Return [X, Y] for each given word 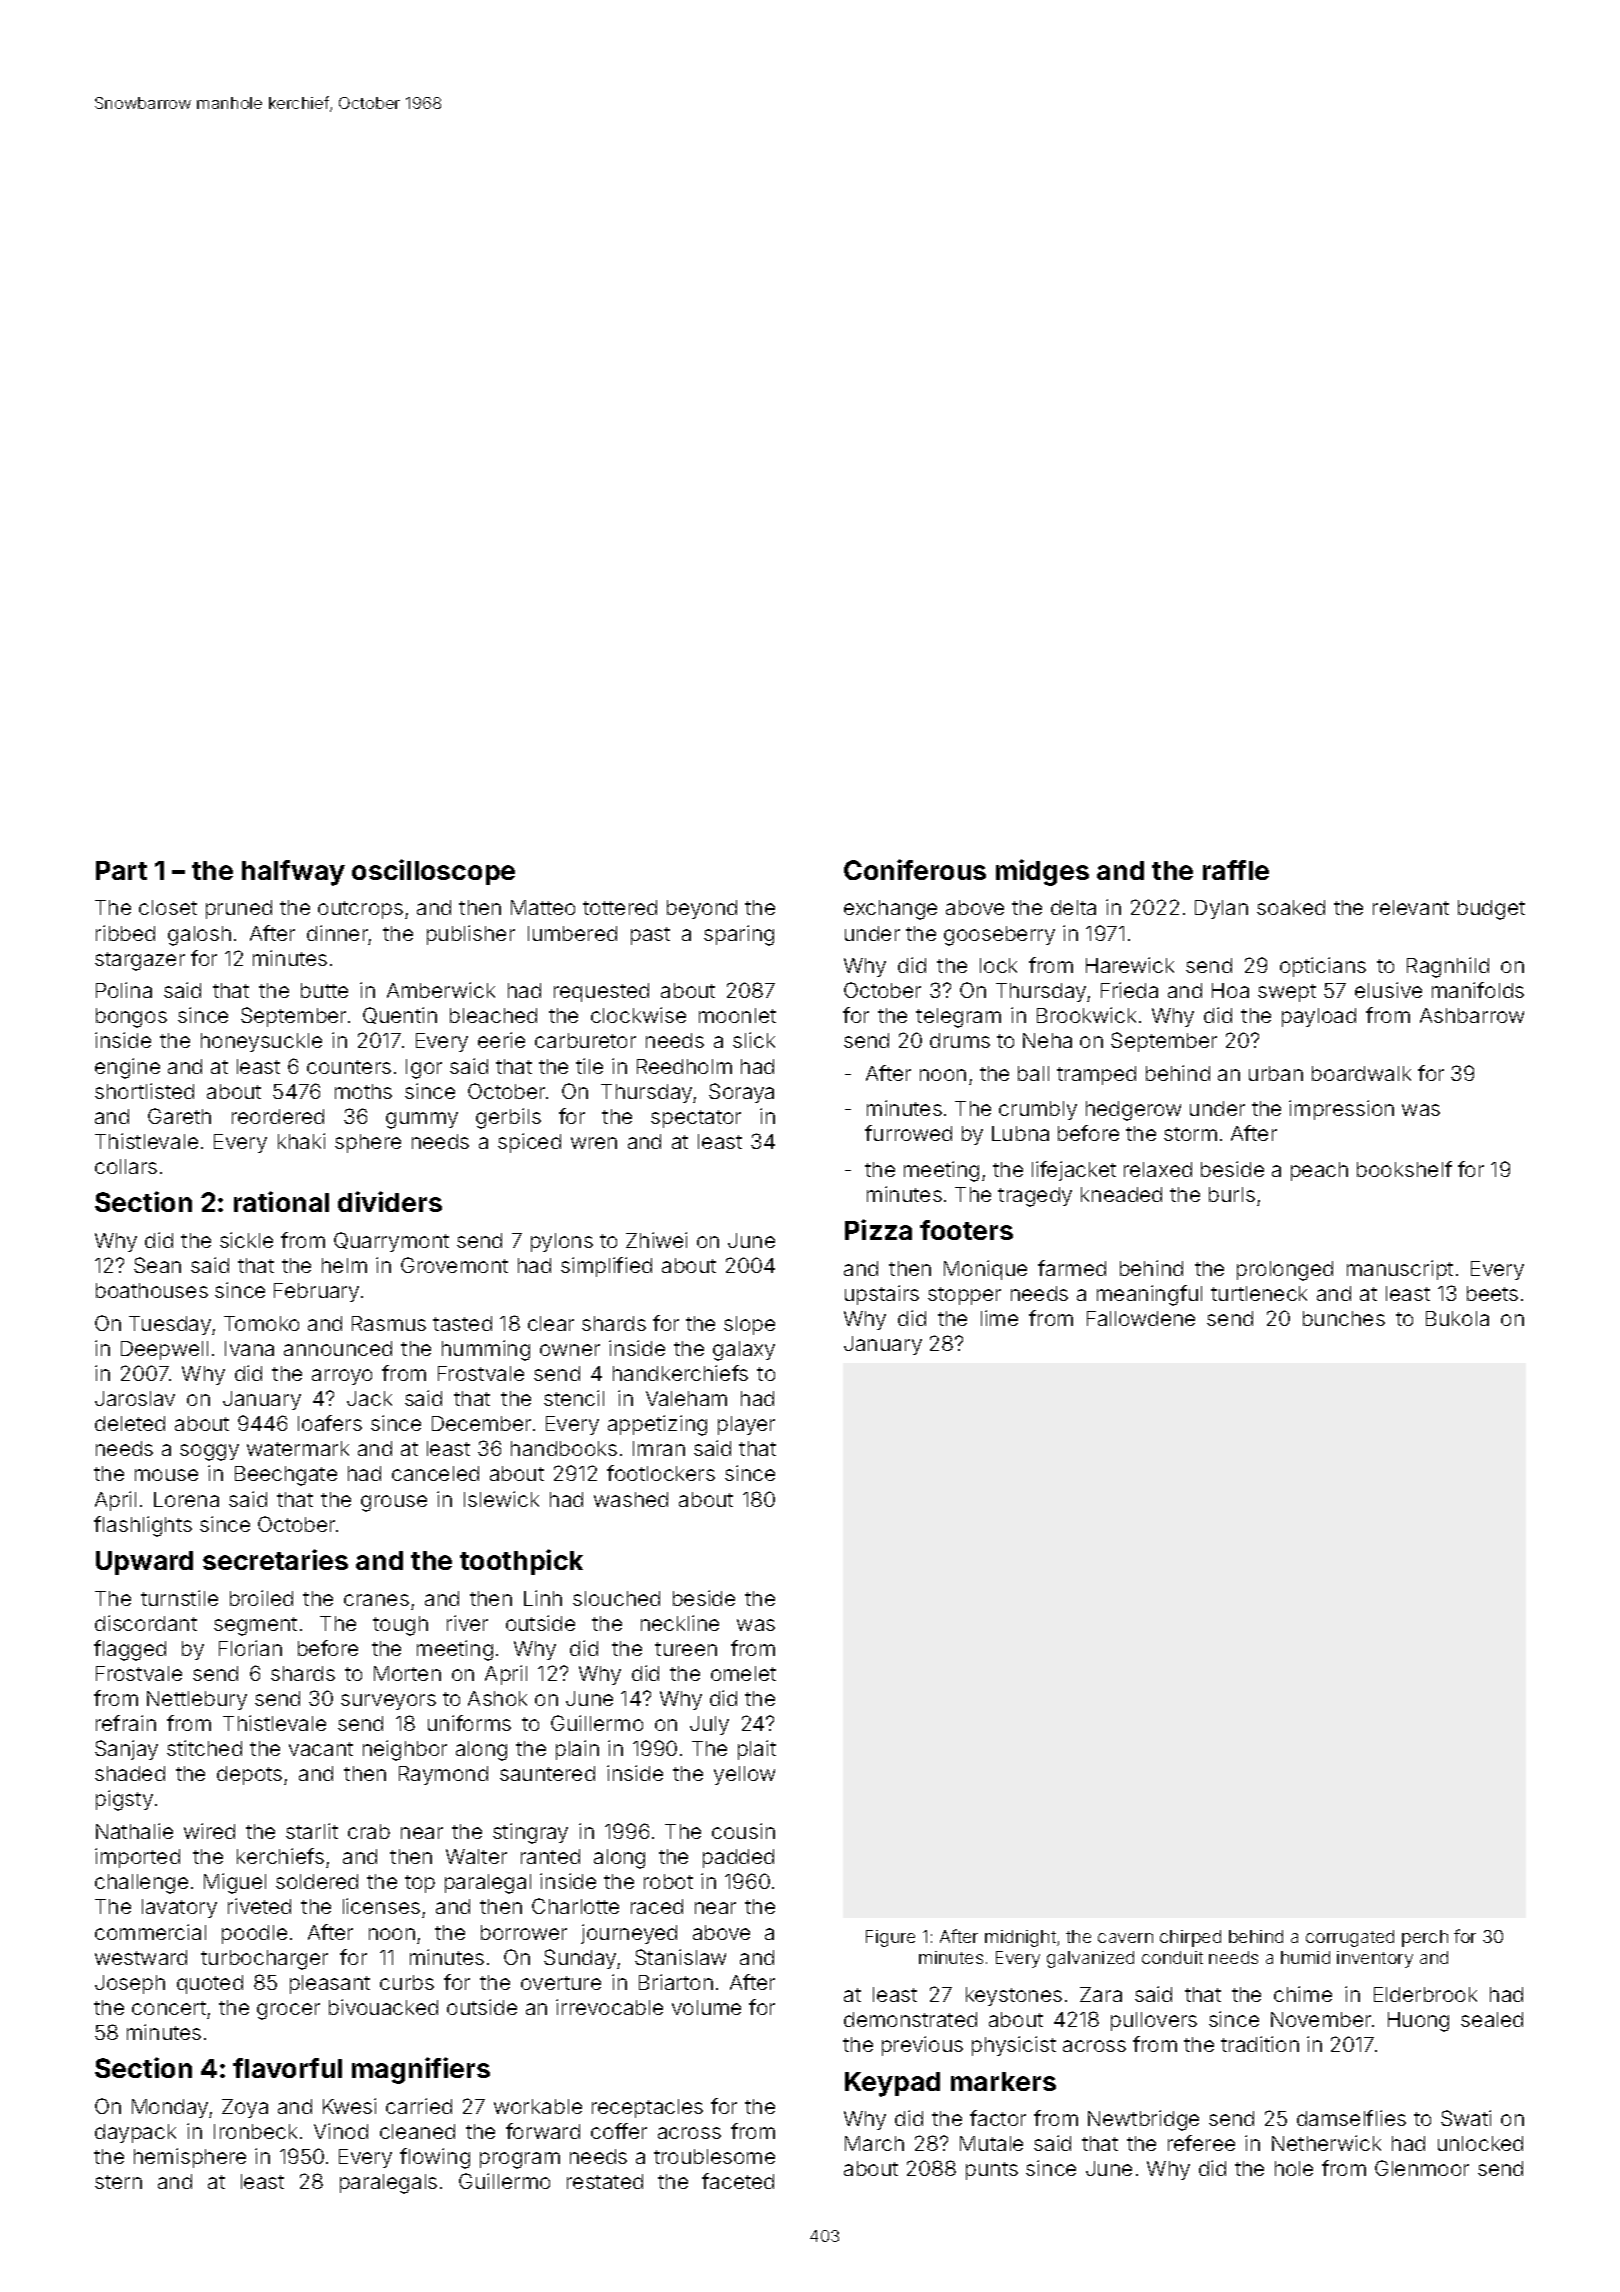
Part [121, 870]
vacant [321, 1749]
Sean [157, 1265]
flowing [435, 2158]
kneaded [1121, 1194]
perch [1425, 1938]
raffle [1236, 870]
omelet [743, 1673]
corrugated [1350, 1938]
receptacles [647, 2108]
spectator [696, 1119]
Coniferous [915, 869]
